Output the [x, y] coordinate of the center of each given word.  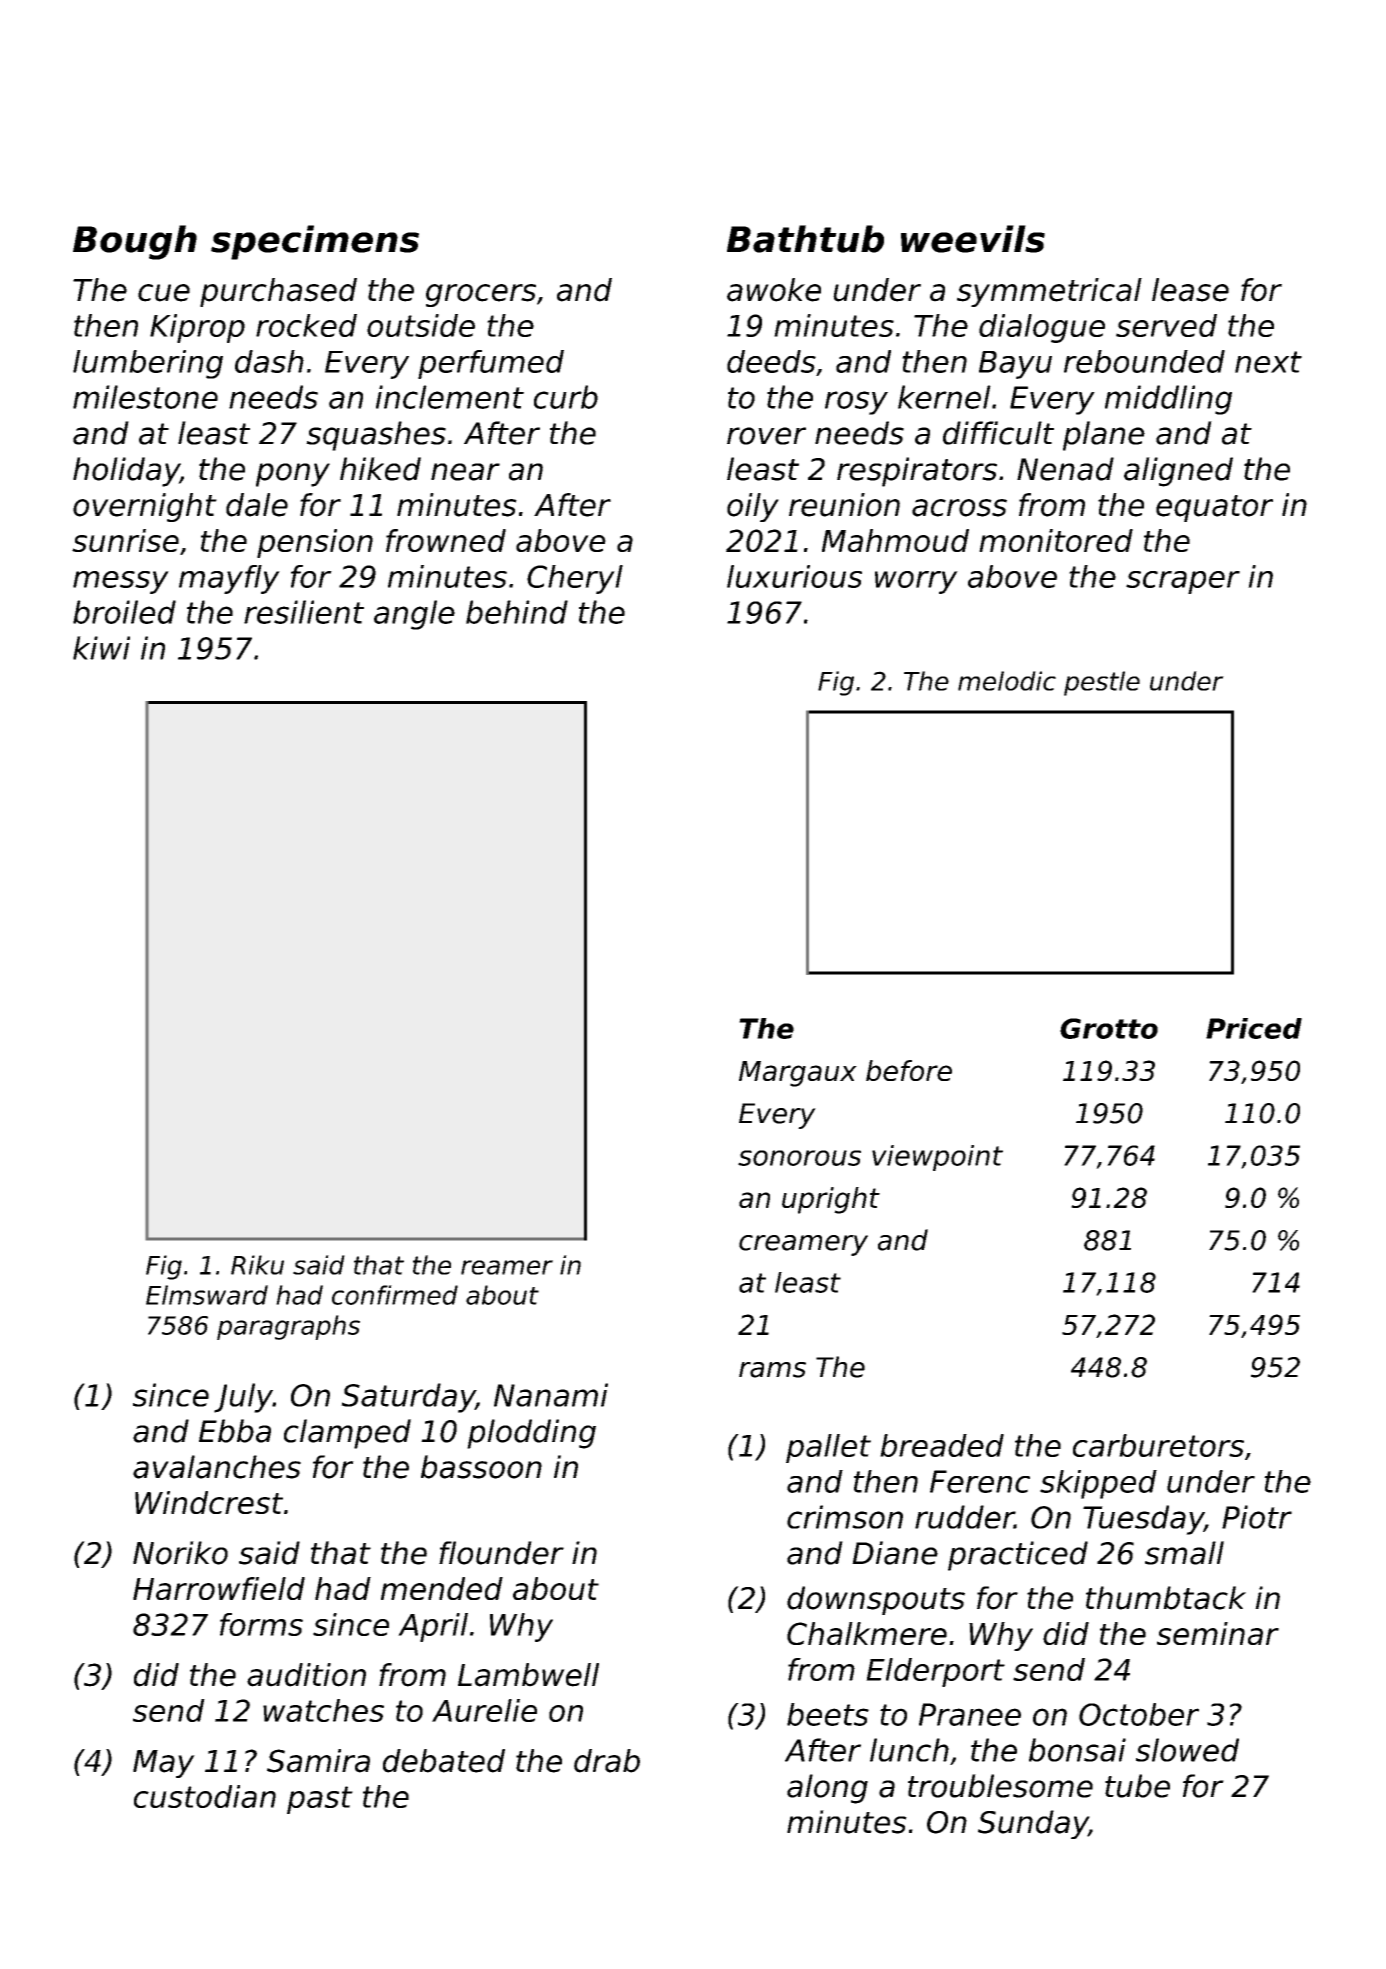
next [1268, 362]
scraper [1183, 582]
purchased [278, 292]
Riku [257, 1265]
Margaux [798, 1074]
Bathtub [805, 239]
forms [261, 1624]
